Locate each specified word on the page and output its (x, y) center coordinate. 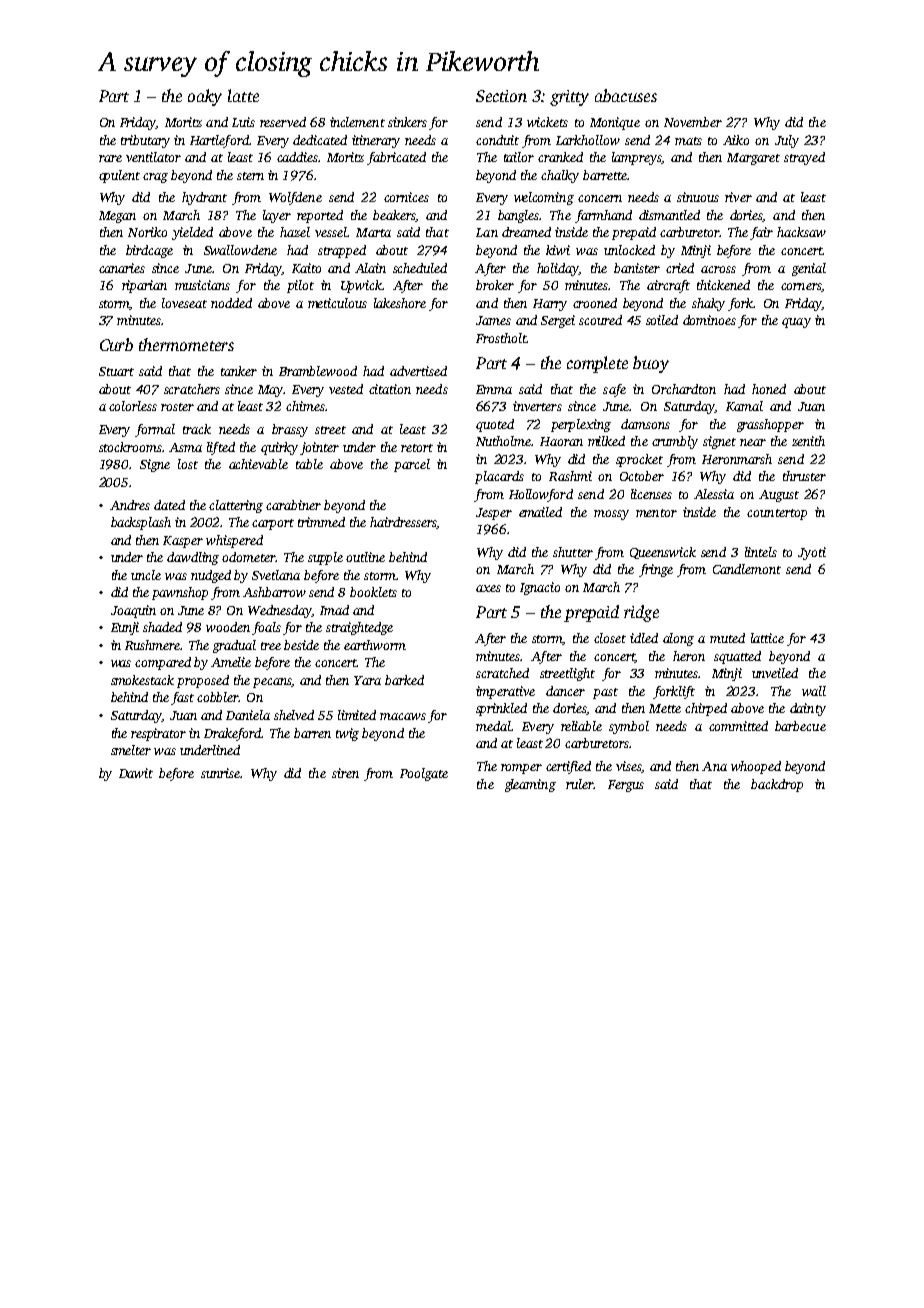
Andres (130, 505)
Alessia (714, 494)
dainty (808, 709)
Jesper (494, 514)
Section (501, 96)
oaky (205, 97)
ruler (579, 784)
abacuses (626, 95)
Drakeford (233, 734)
